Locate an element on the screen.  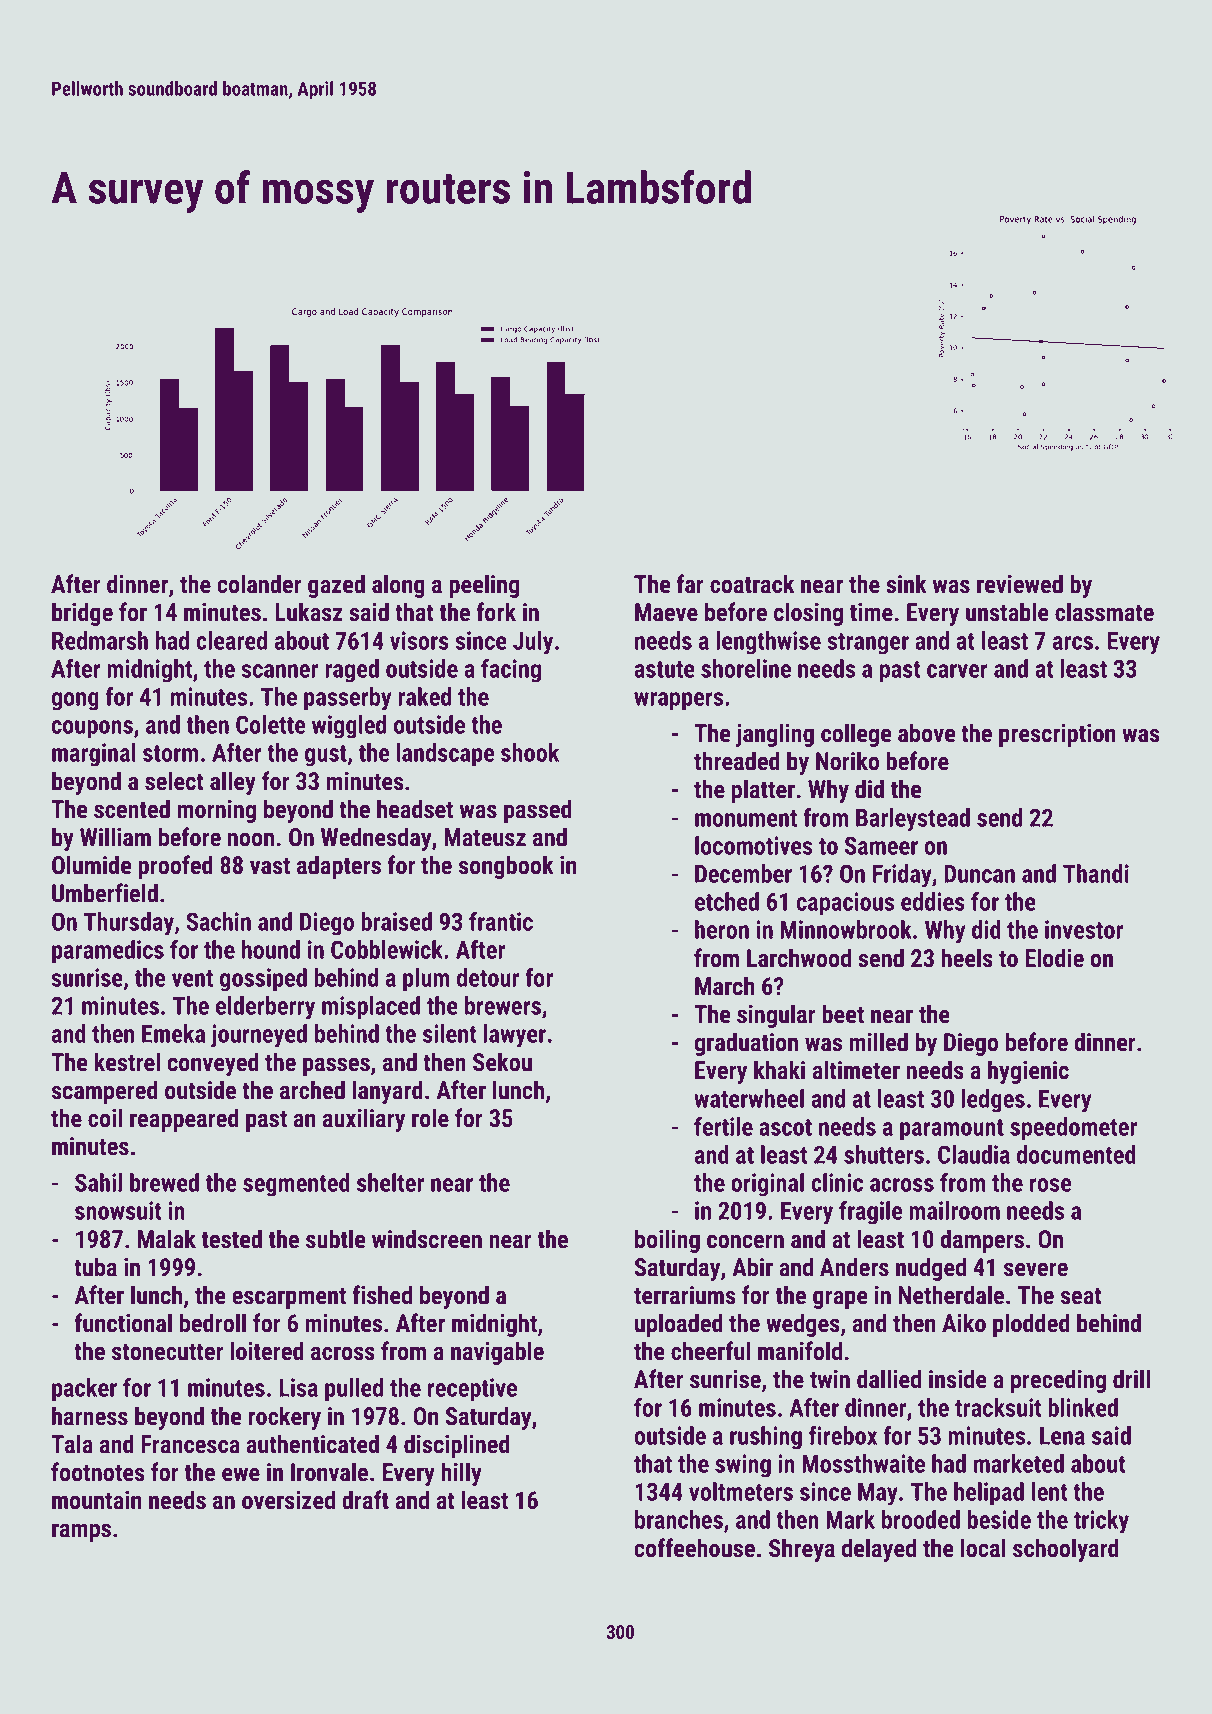
mailroom is located at coordinates (954, 1210).
